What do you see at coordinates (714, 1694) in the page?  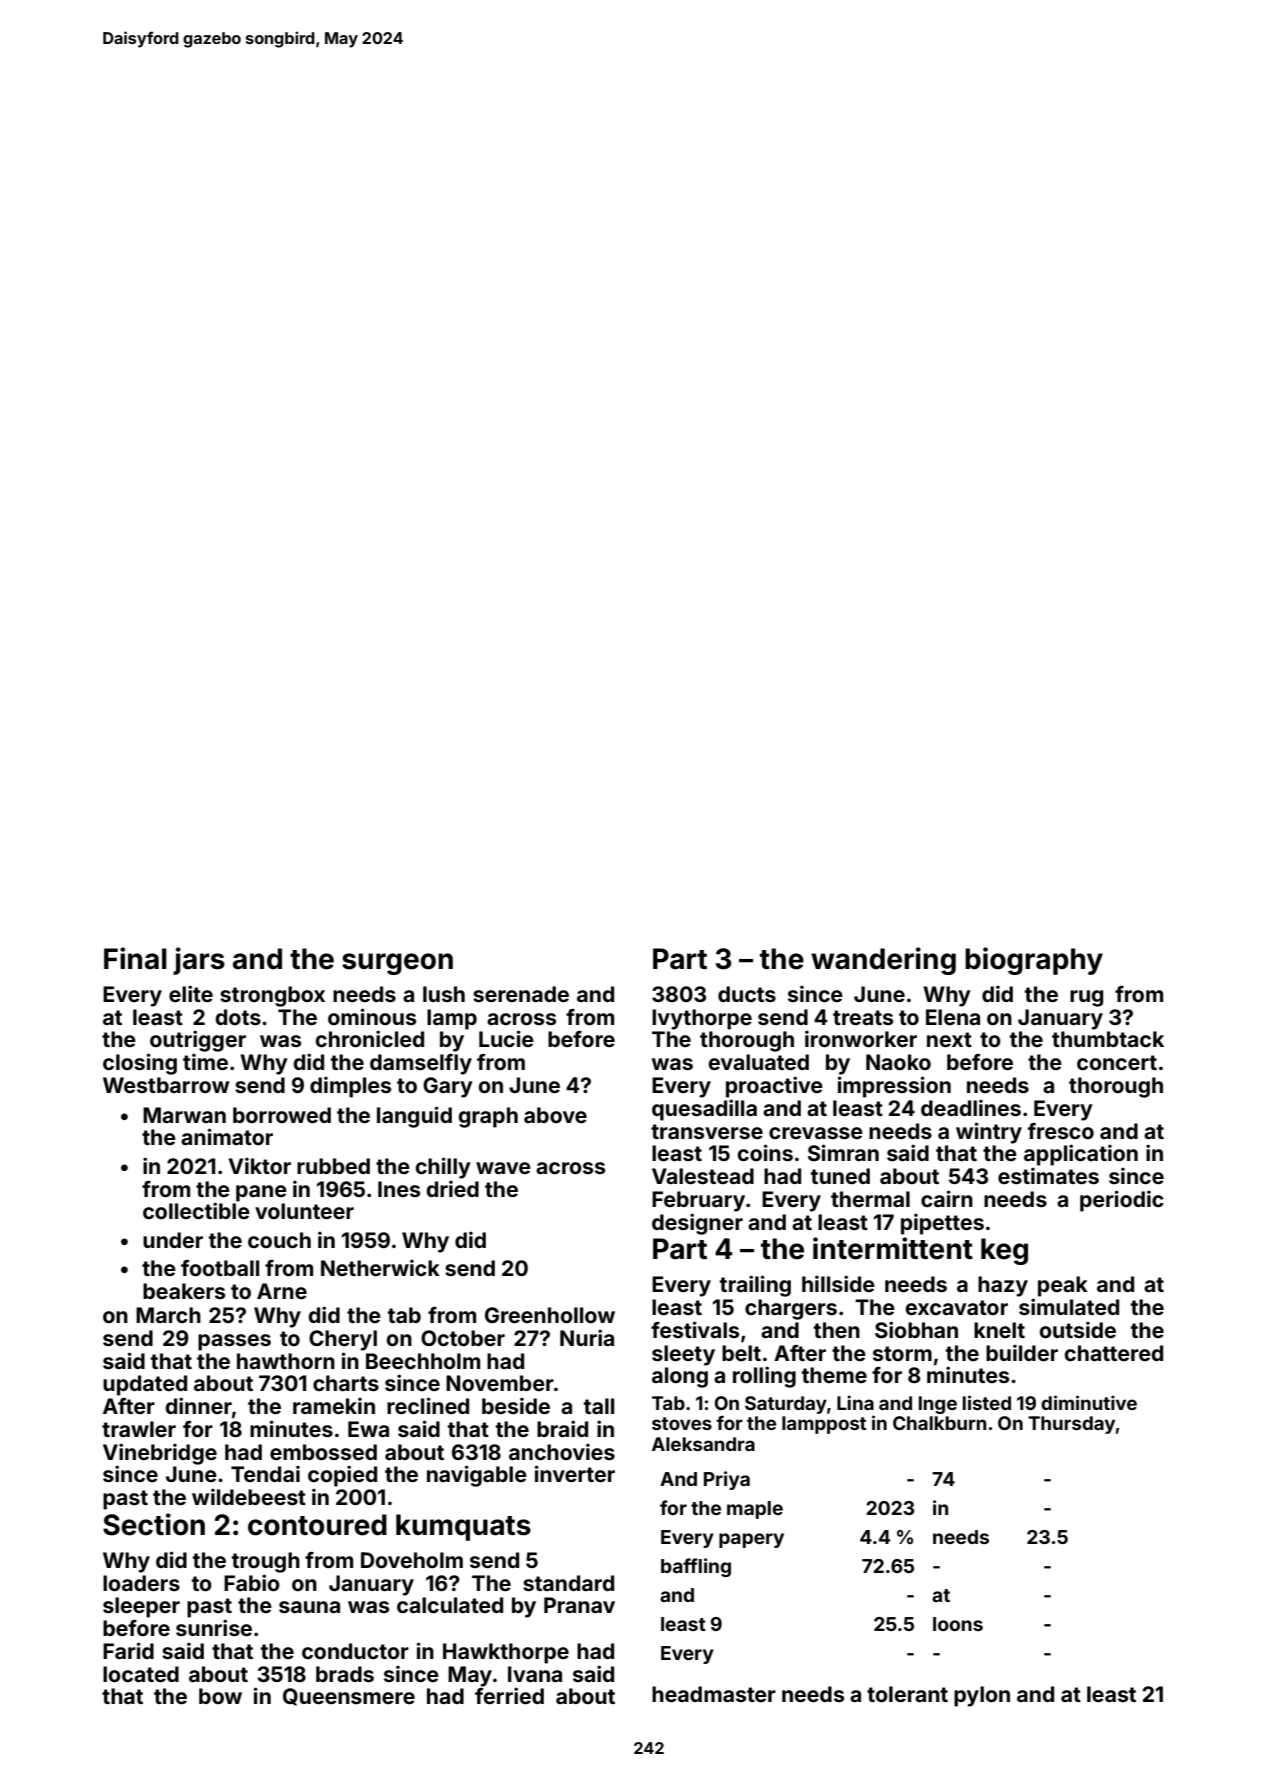 I see `headmaster` at bounding box center [714, 1694].
